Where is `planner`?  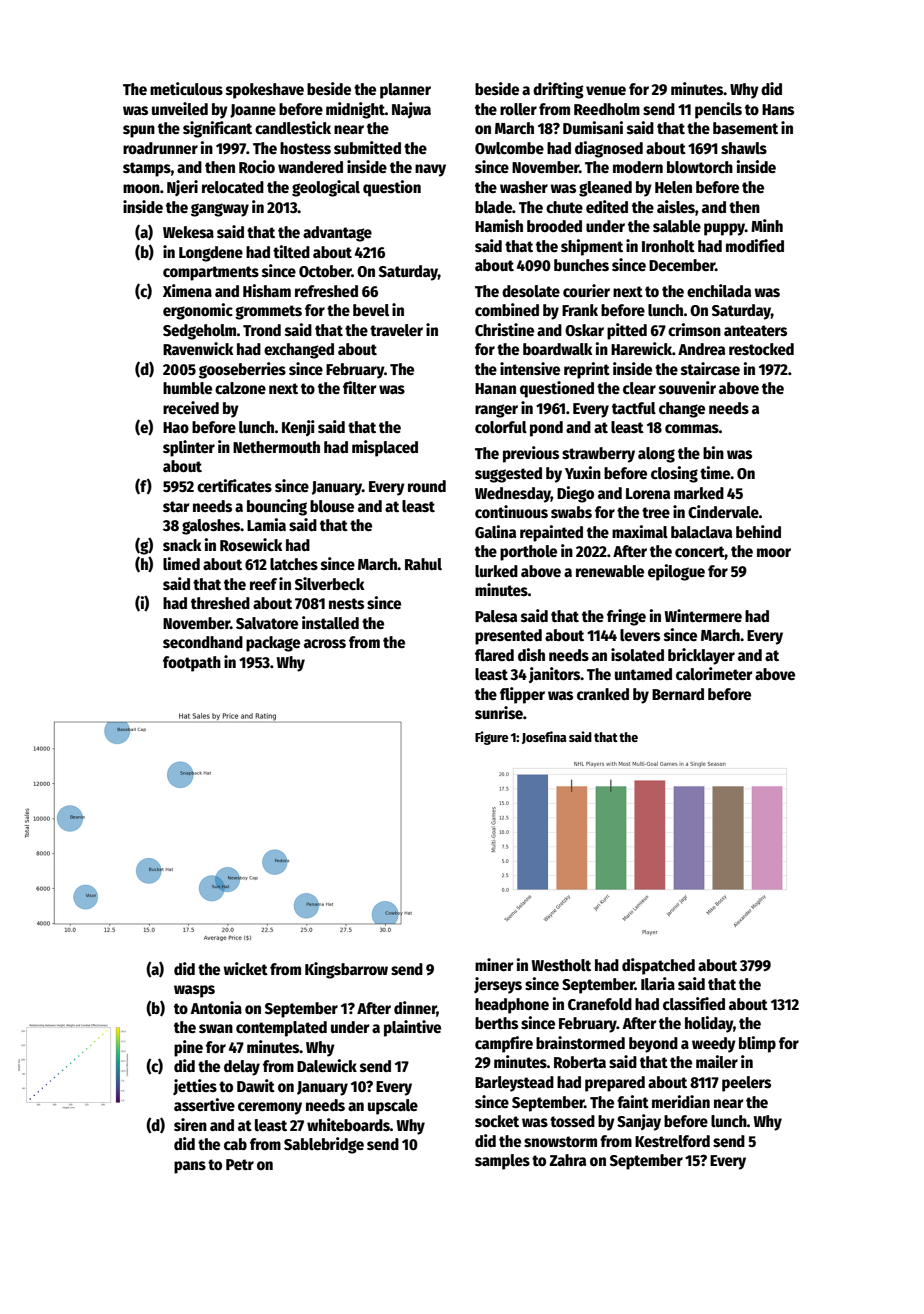 planner is located at coordinates (405, 91).
